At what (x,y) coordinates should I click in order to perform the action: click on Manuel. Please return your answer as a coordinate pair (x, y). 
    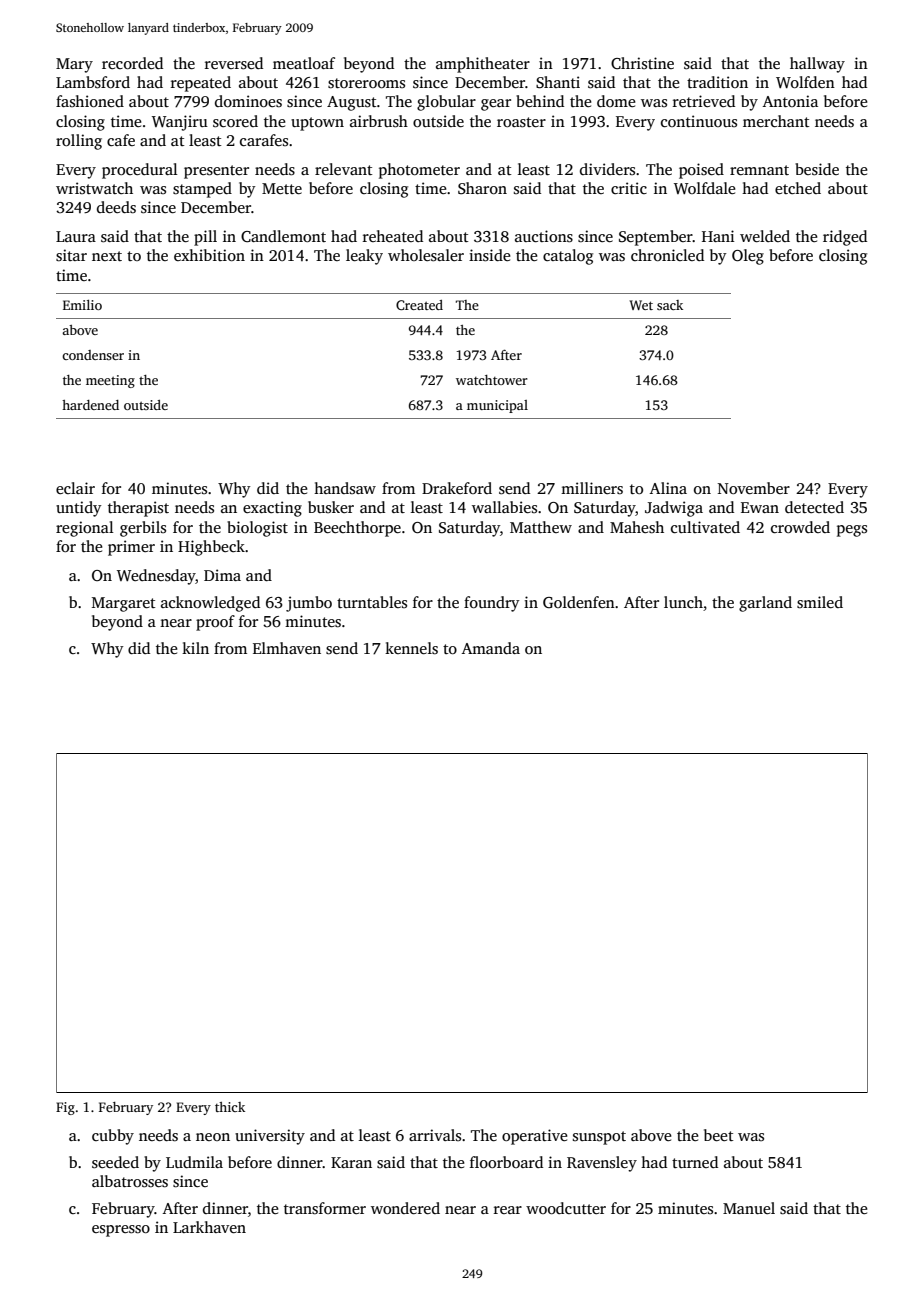
    Looking at the image, I should click on (749, 1208).
